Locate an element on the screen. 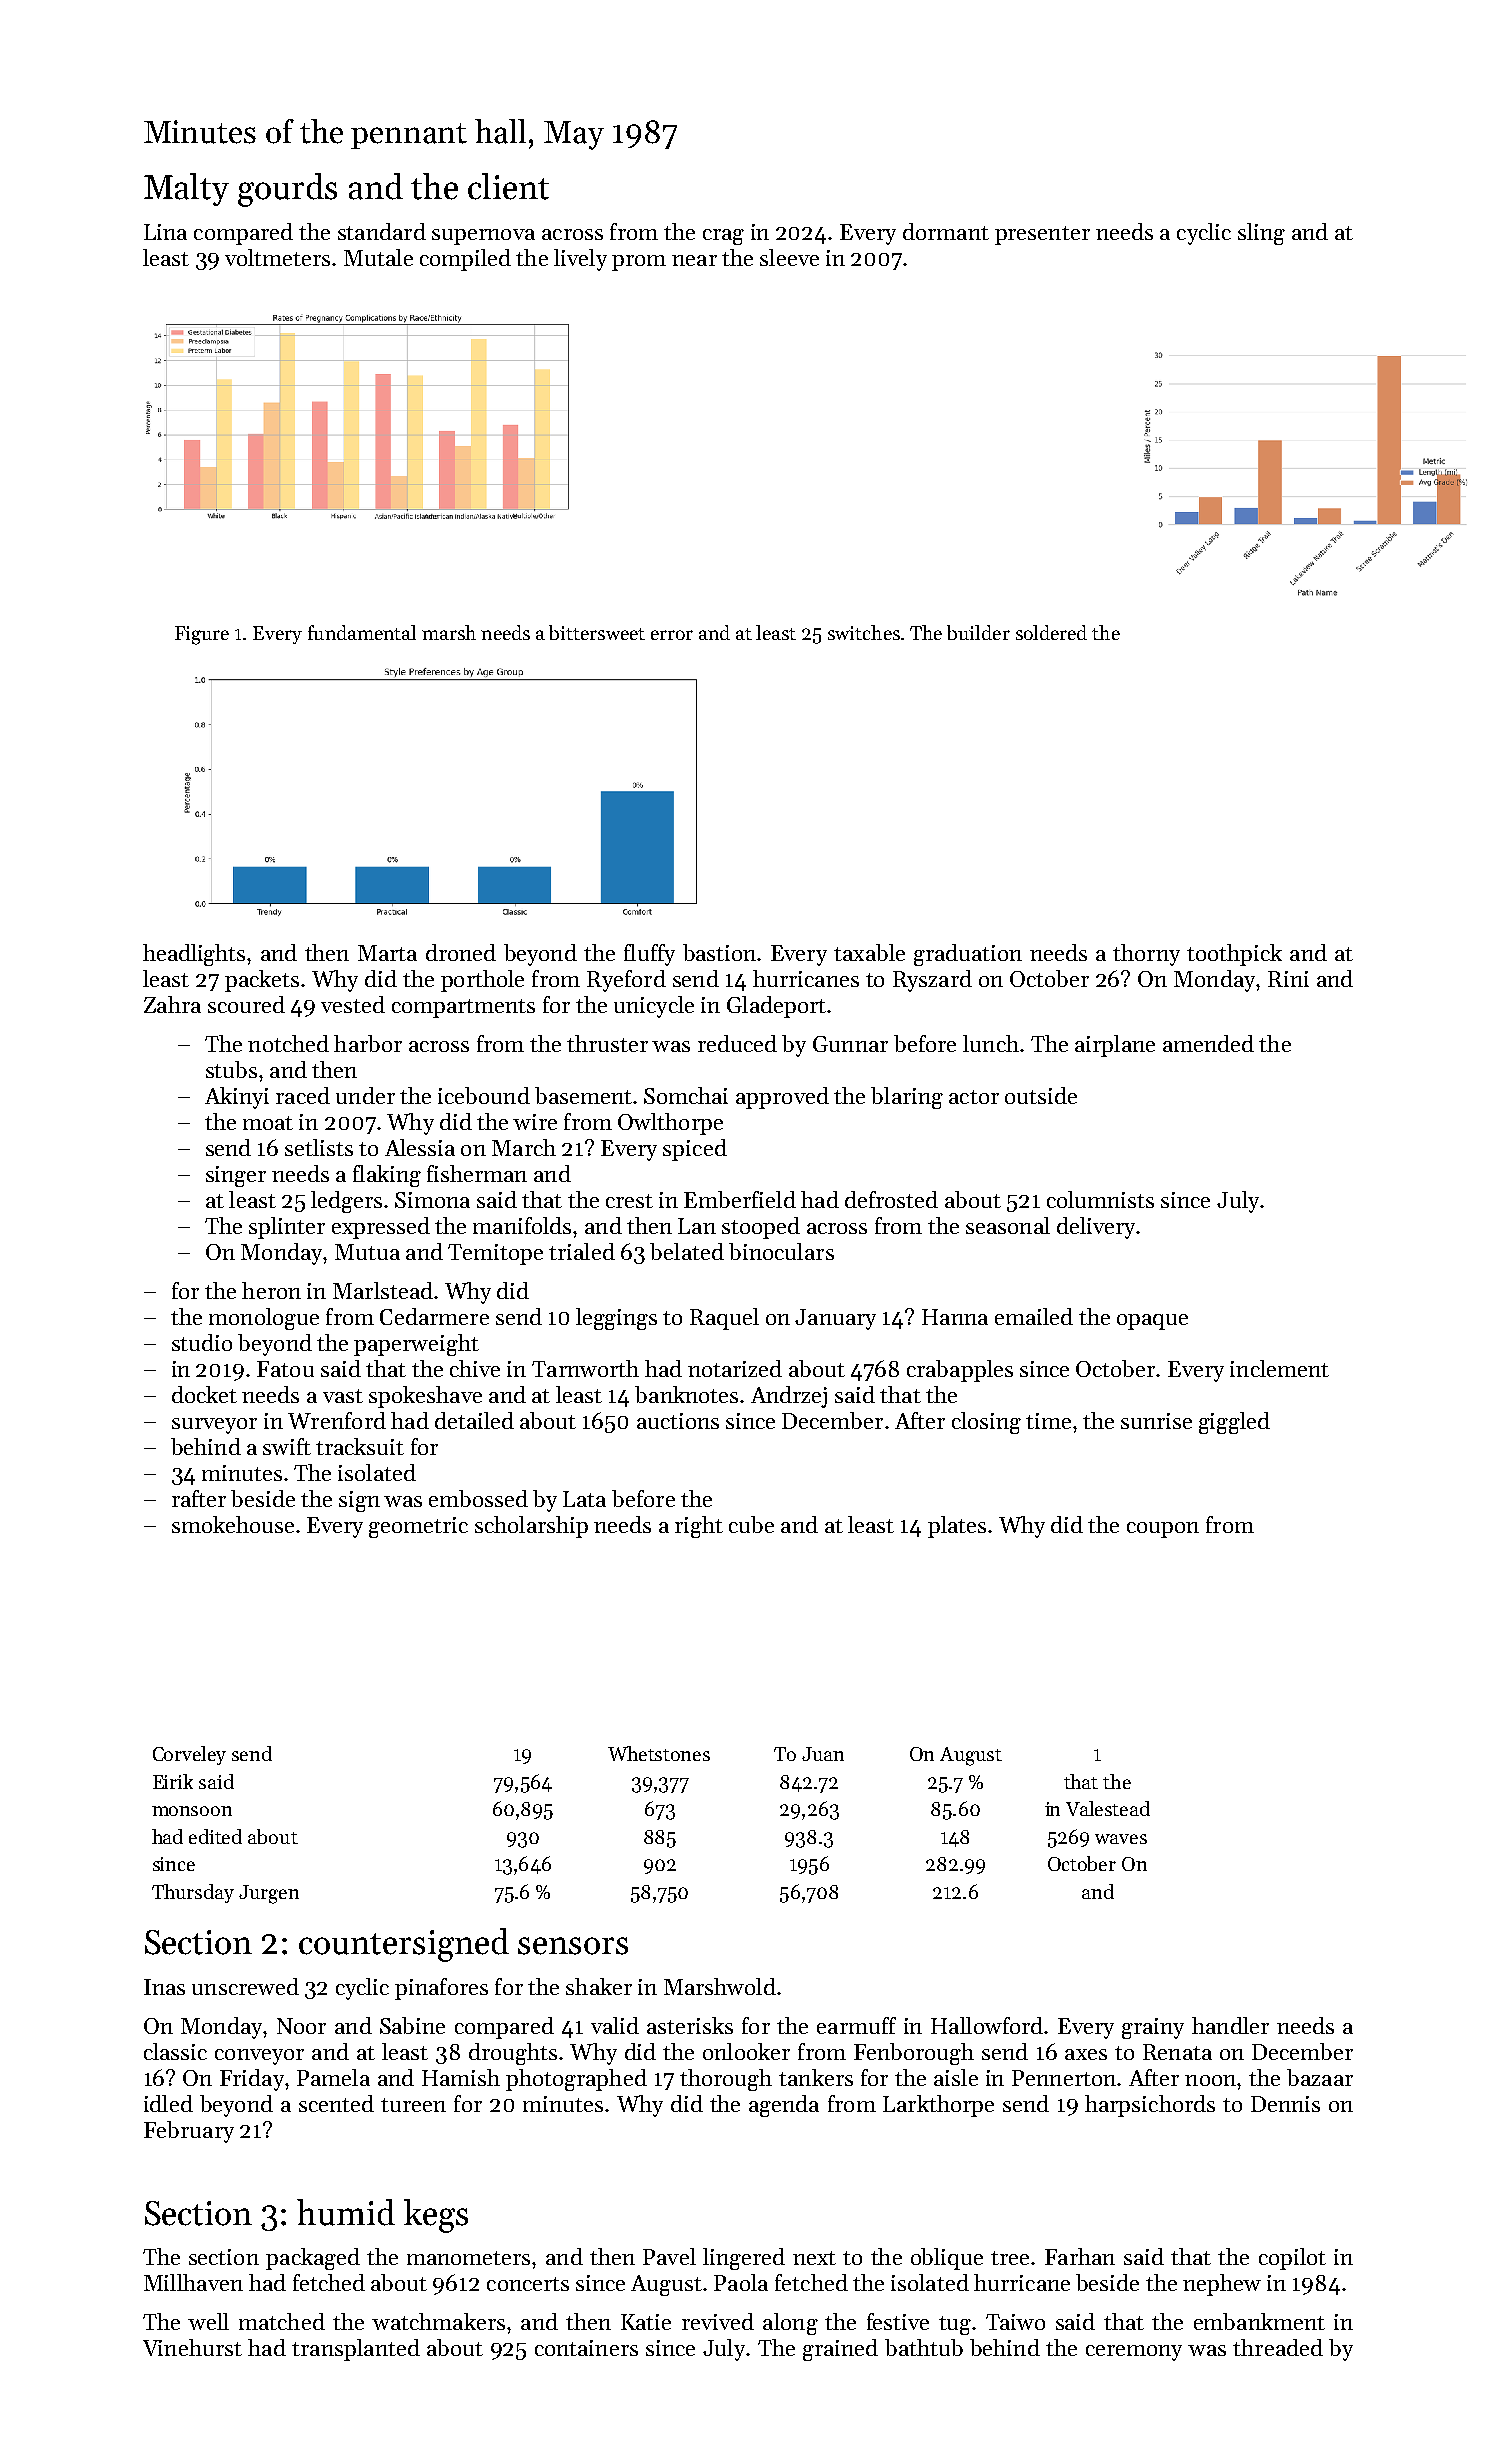  presenter is located at coordinates (1042, 235).
